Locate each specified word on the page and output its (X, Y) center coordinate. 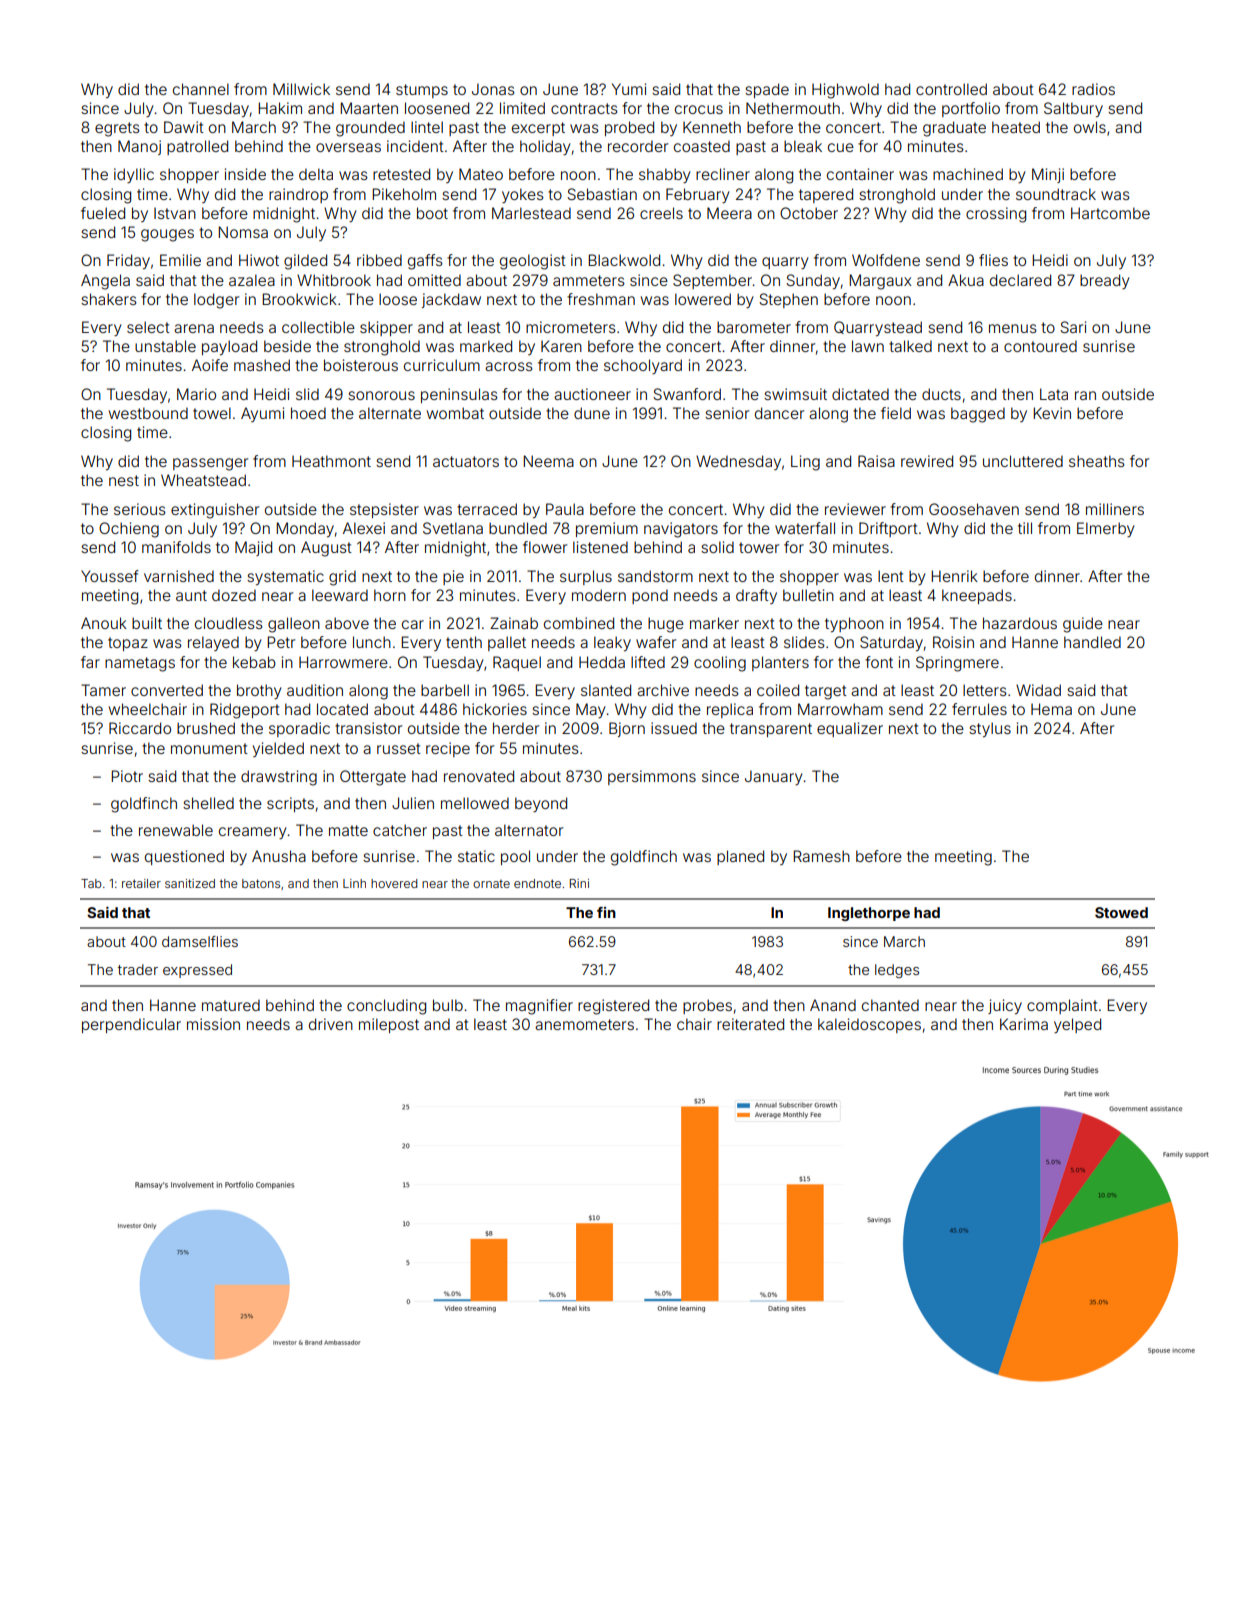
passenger (210, 464)
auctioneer (592, 394)
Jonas (493, 89)
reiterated (750, 1024)
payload (229, 347)
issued (674, 728)
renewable (176, 830)
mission (213, 1024)
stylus (990, 729)
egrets (117, 129)
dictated (860, 394)
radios (1093, 89)
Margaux (880, 282)
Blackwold (624, 260)
